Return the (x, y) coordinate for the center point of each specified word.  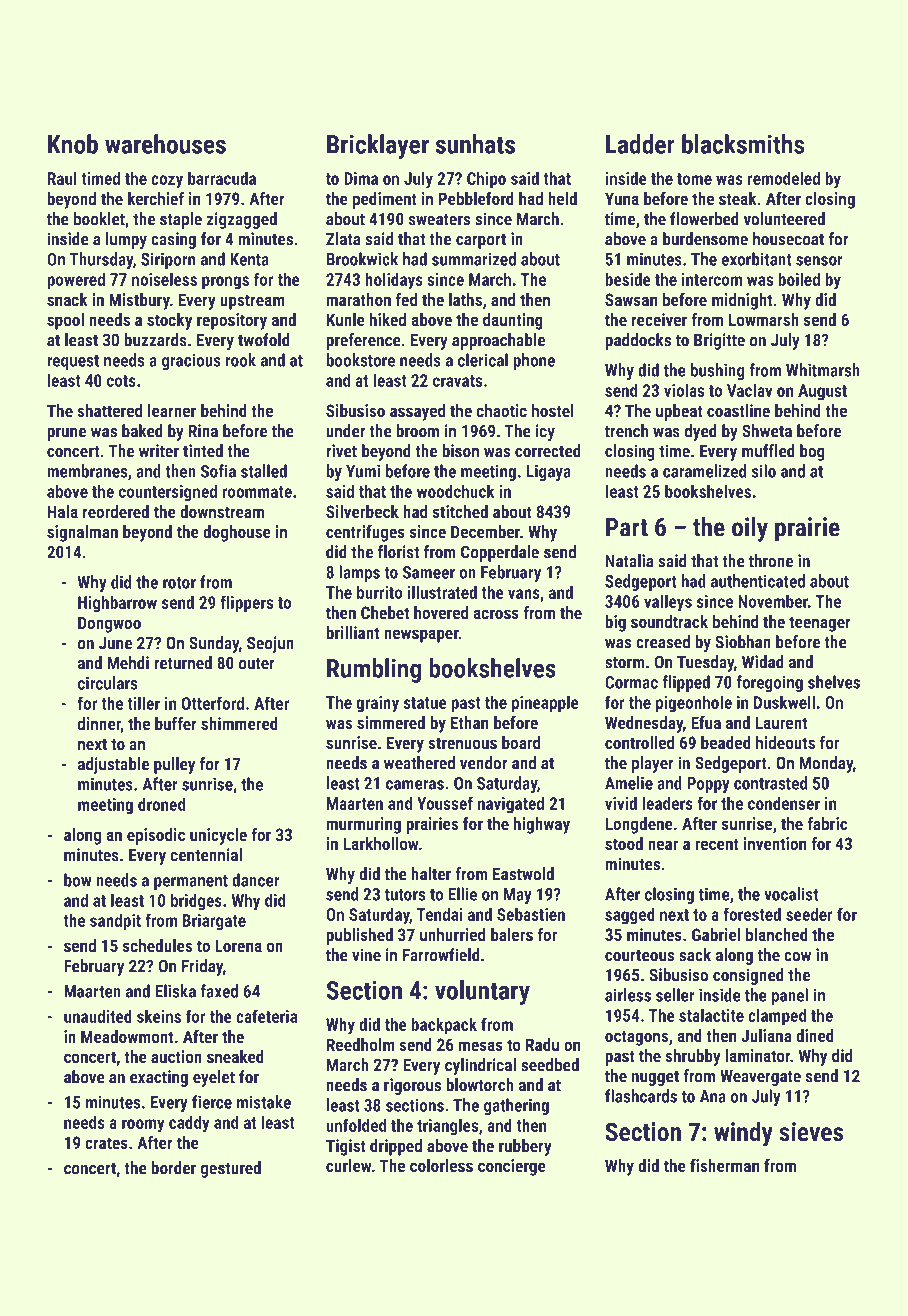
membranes (87, 471)
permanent (191, 882)
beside (628, 279)
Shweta (767, 431)
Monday (826, 764)
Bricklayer (378, 146)
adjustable (113, 765)
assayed (417, 412)
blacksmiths (743, 144)
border (173, 1168)
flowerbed (704, 219)
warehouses (165, 144)
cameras (415, 785)
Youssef (445, 803)
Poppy (708, 785)
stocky (169, 321)
